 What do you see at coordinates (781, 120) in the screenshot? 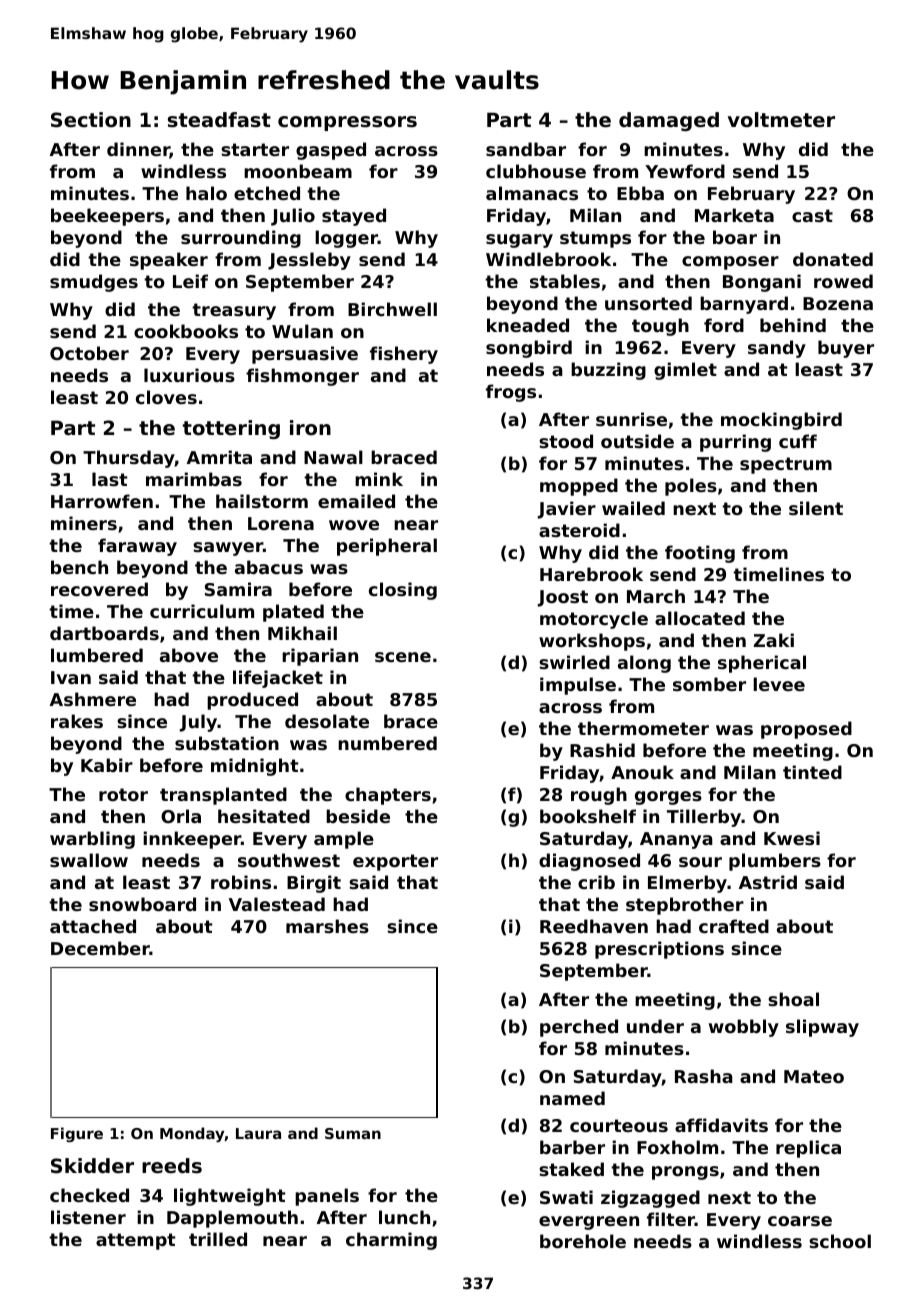
I see `voltmeter` at bounding box center [781, 120].
